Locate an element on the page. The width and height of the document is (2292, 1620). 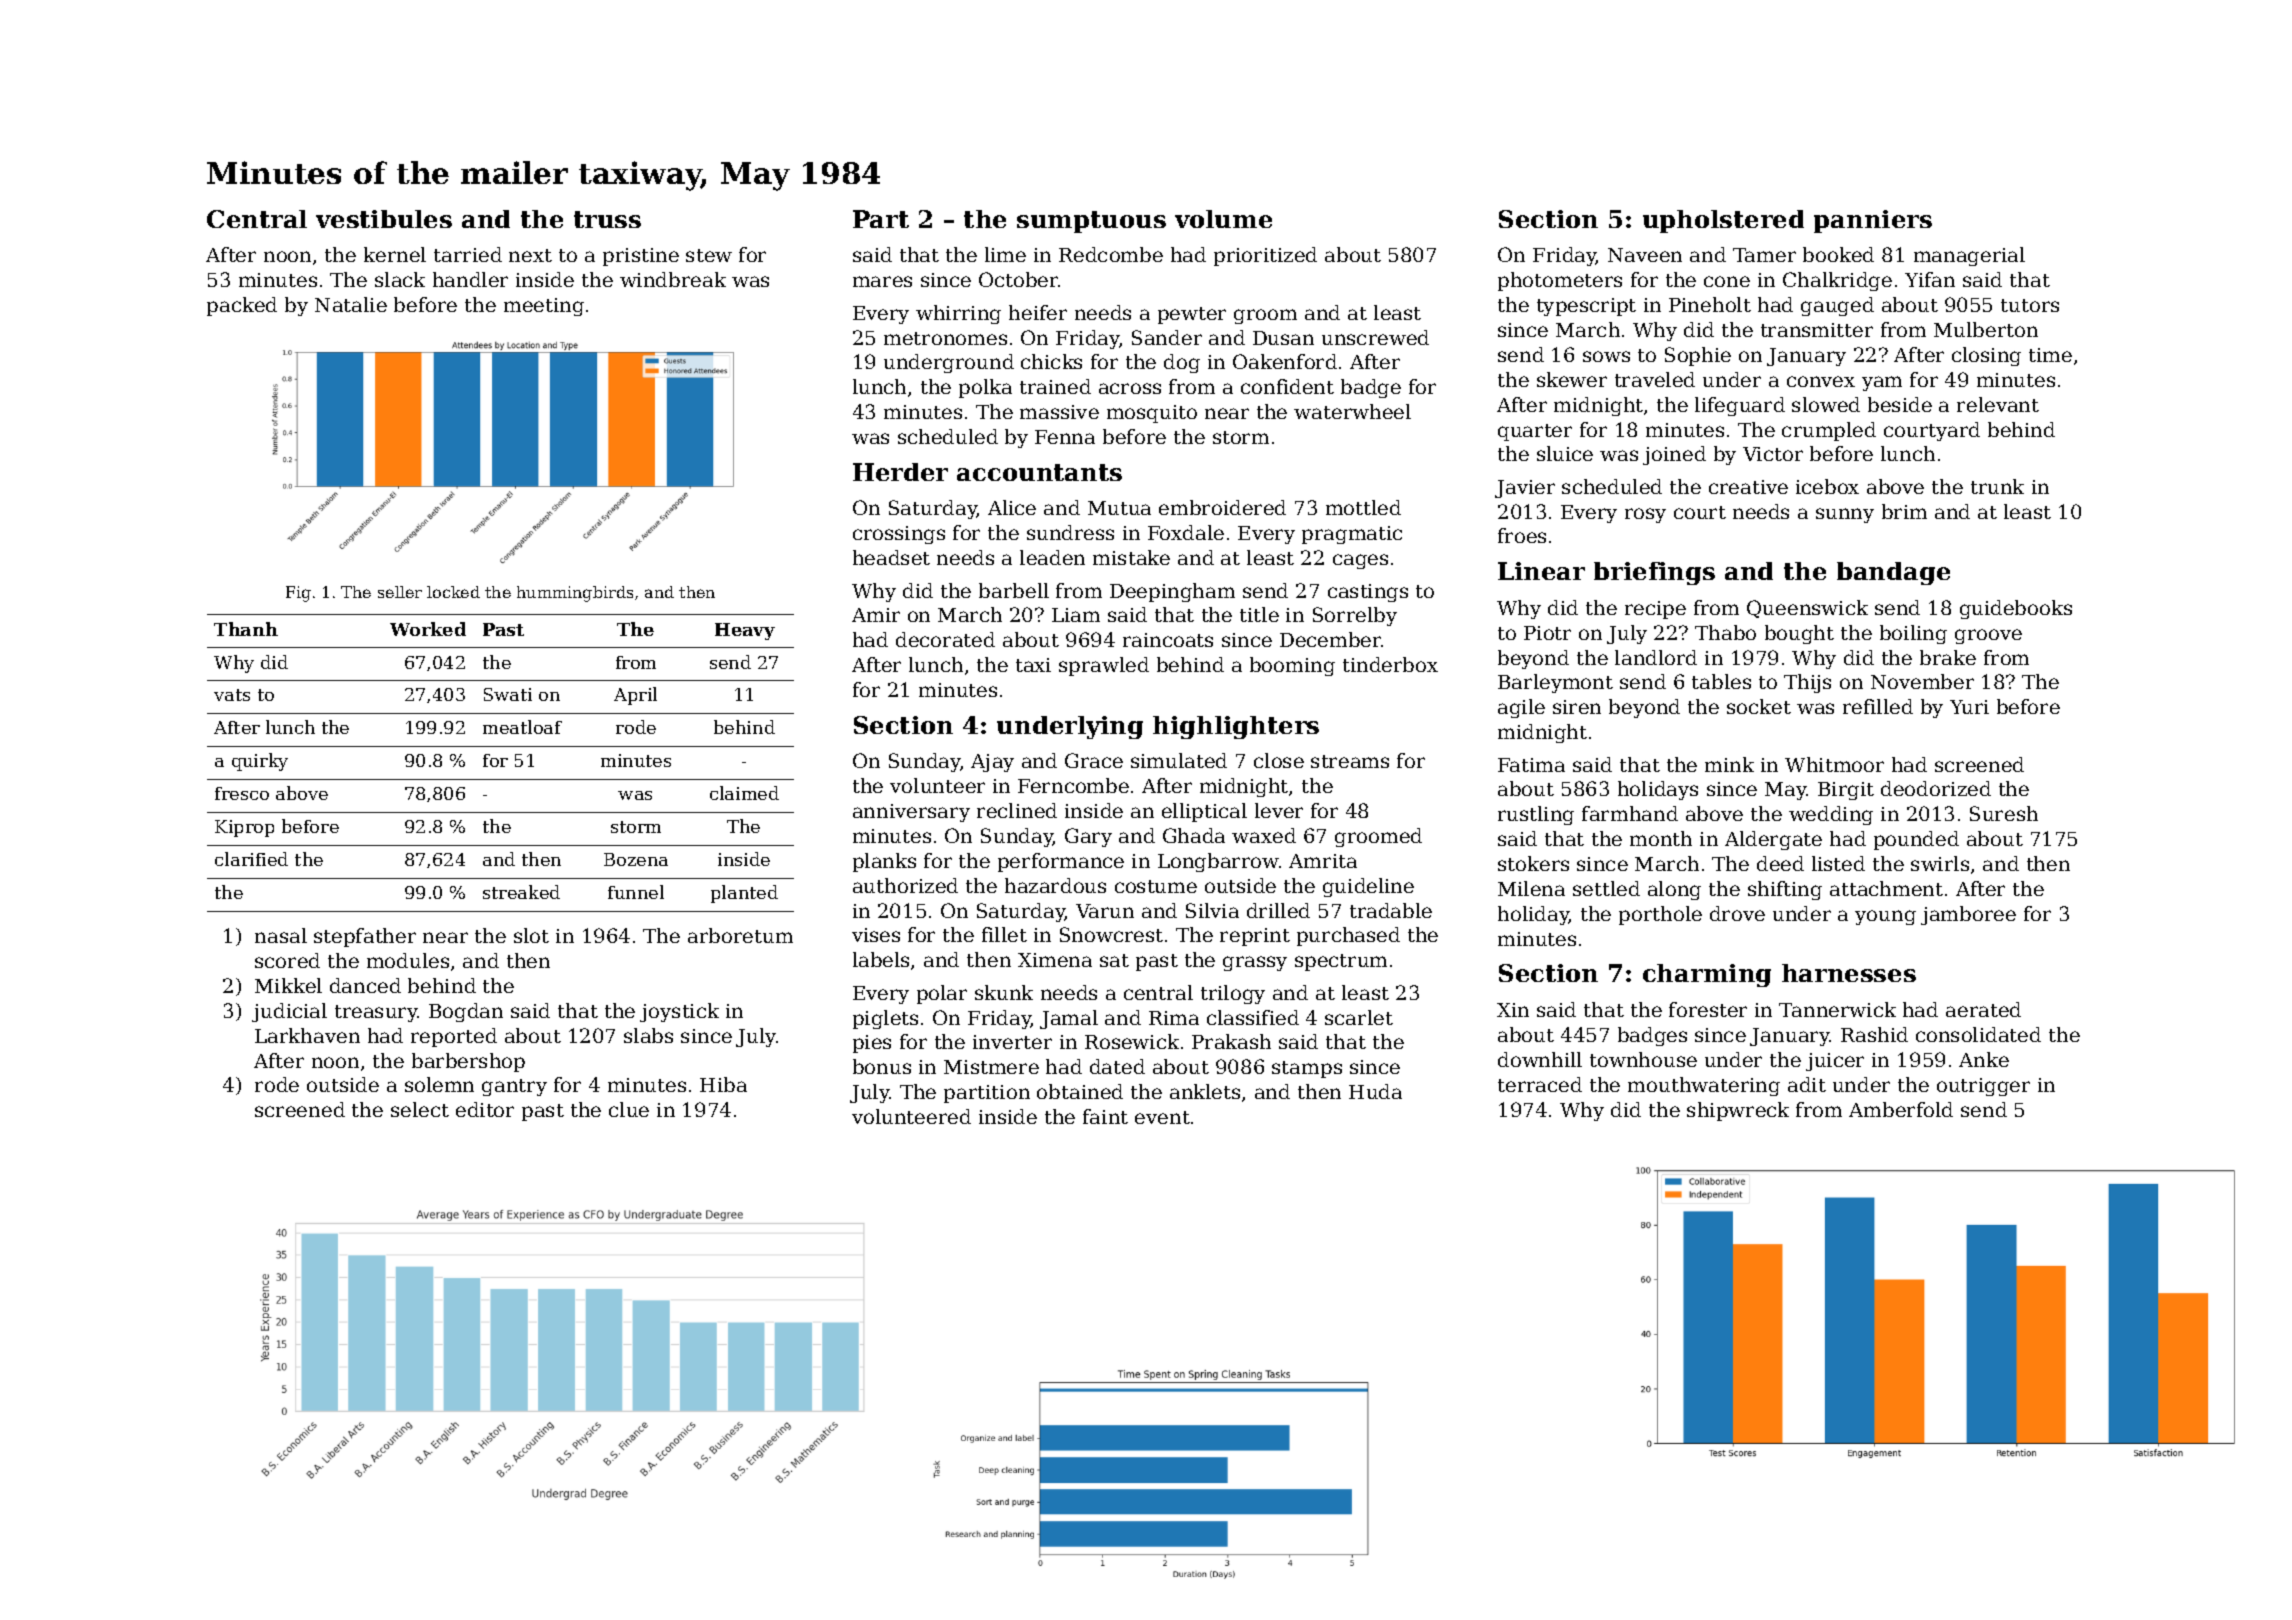
crumpled is located at coordinates (1829, 431).
